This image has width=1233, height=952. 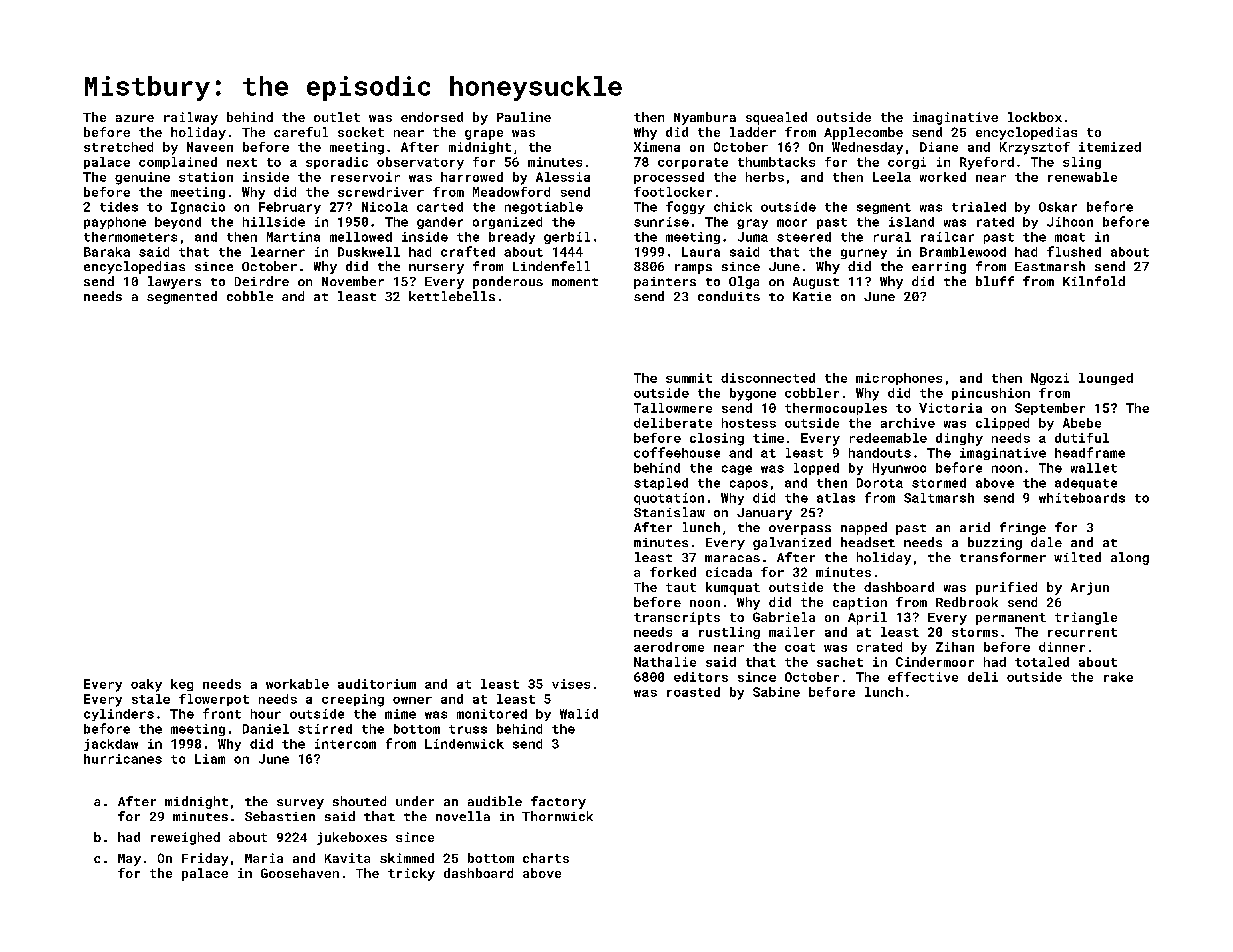 I want to click on Diane, so click(x=939, y=147).
